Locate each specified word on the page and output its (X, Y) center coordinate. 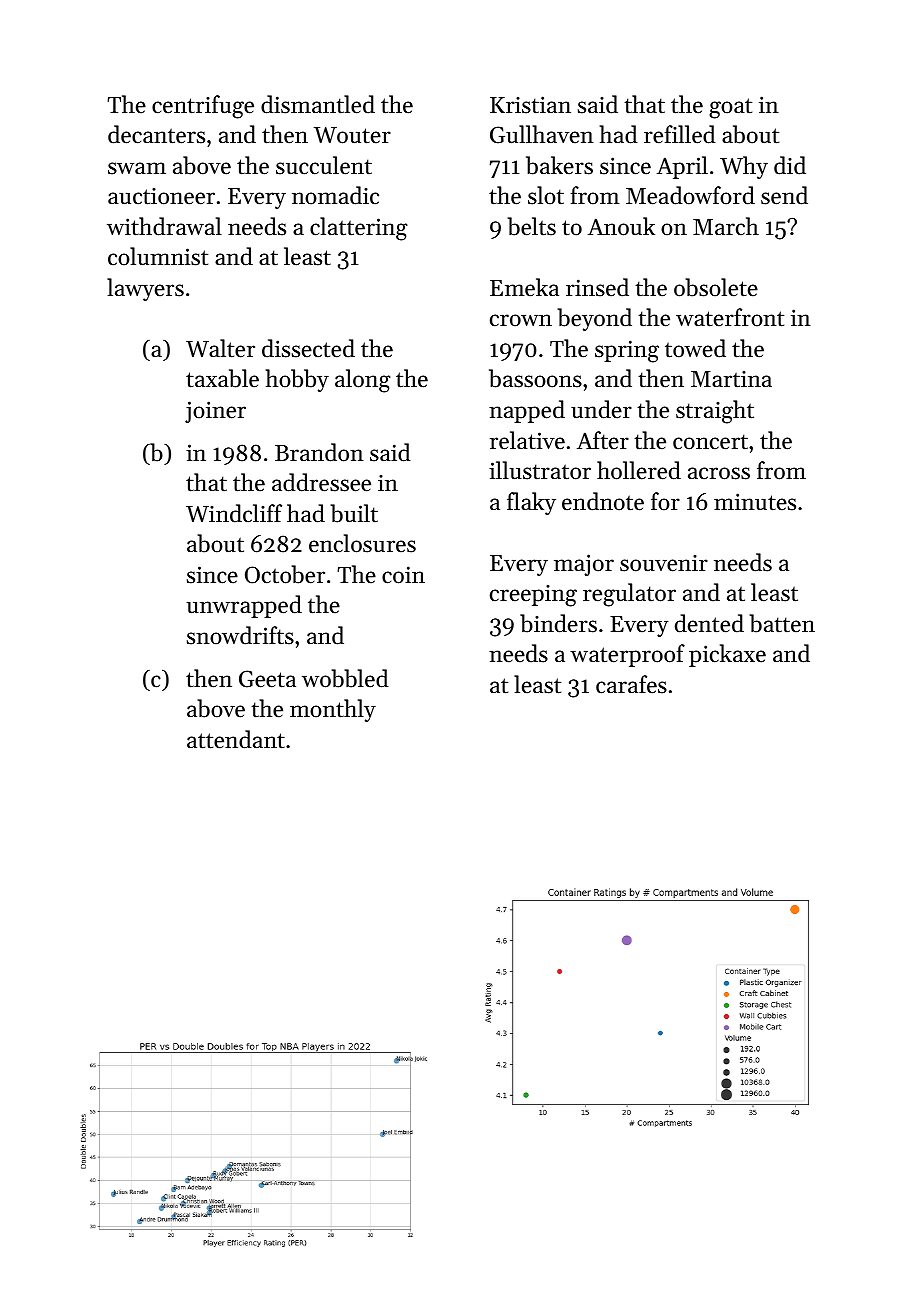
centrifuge (203, 107)
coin (403, 575)
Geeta (267, 679)
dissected (308, 348)
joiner (215, 412)
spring (627, 351)
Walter (220, 348)
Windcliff (234, 513)
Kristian (530, 105)
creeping (533, 596)
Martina (731, 379)
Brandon (319, 452)
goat (730, 108)
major (584, 565)
